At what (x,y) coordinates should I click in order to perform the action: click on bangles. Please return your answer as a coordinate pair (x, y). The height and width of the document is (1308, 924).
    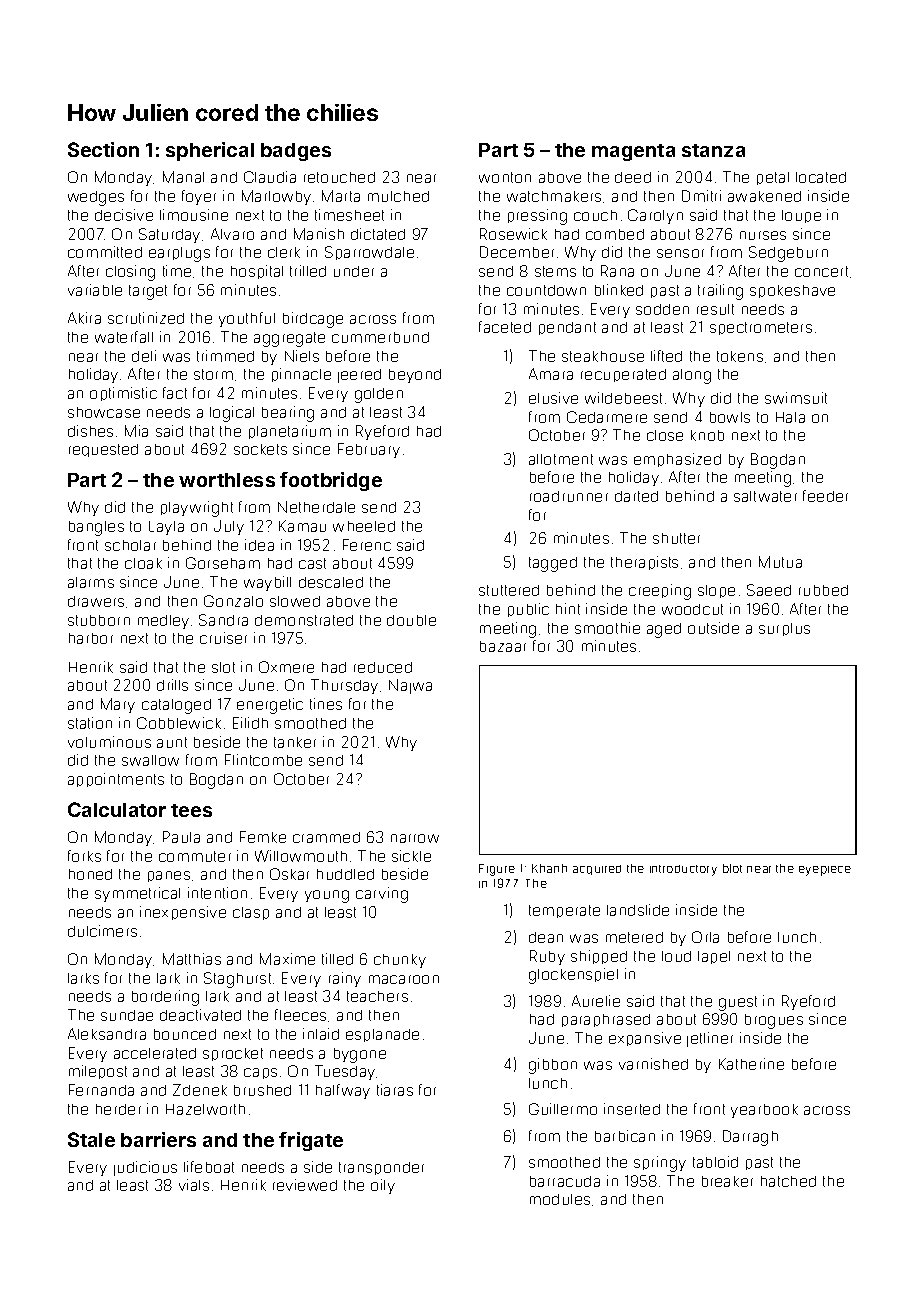
    Looking at the image, I should click on (96, 528).
